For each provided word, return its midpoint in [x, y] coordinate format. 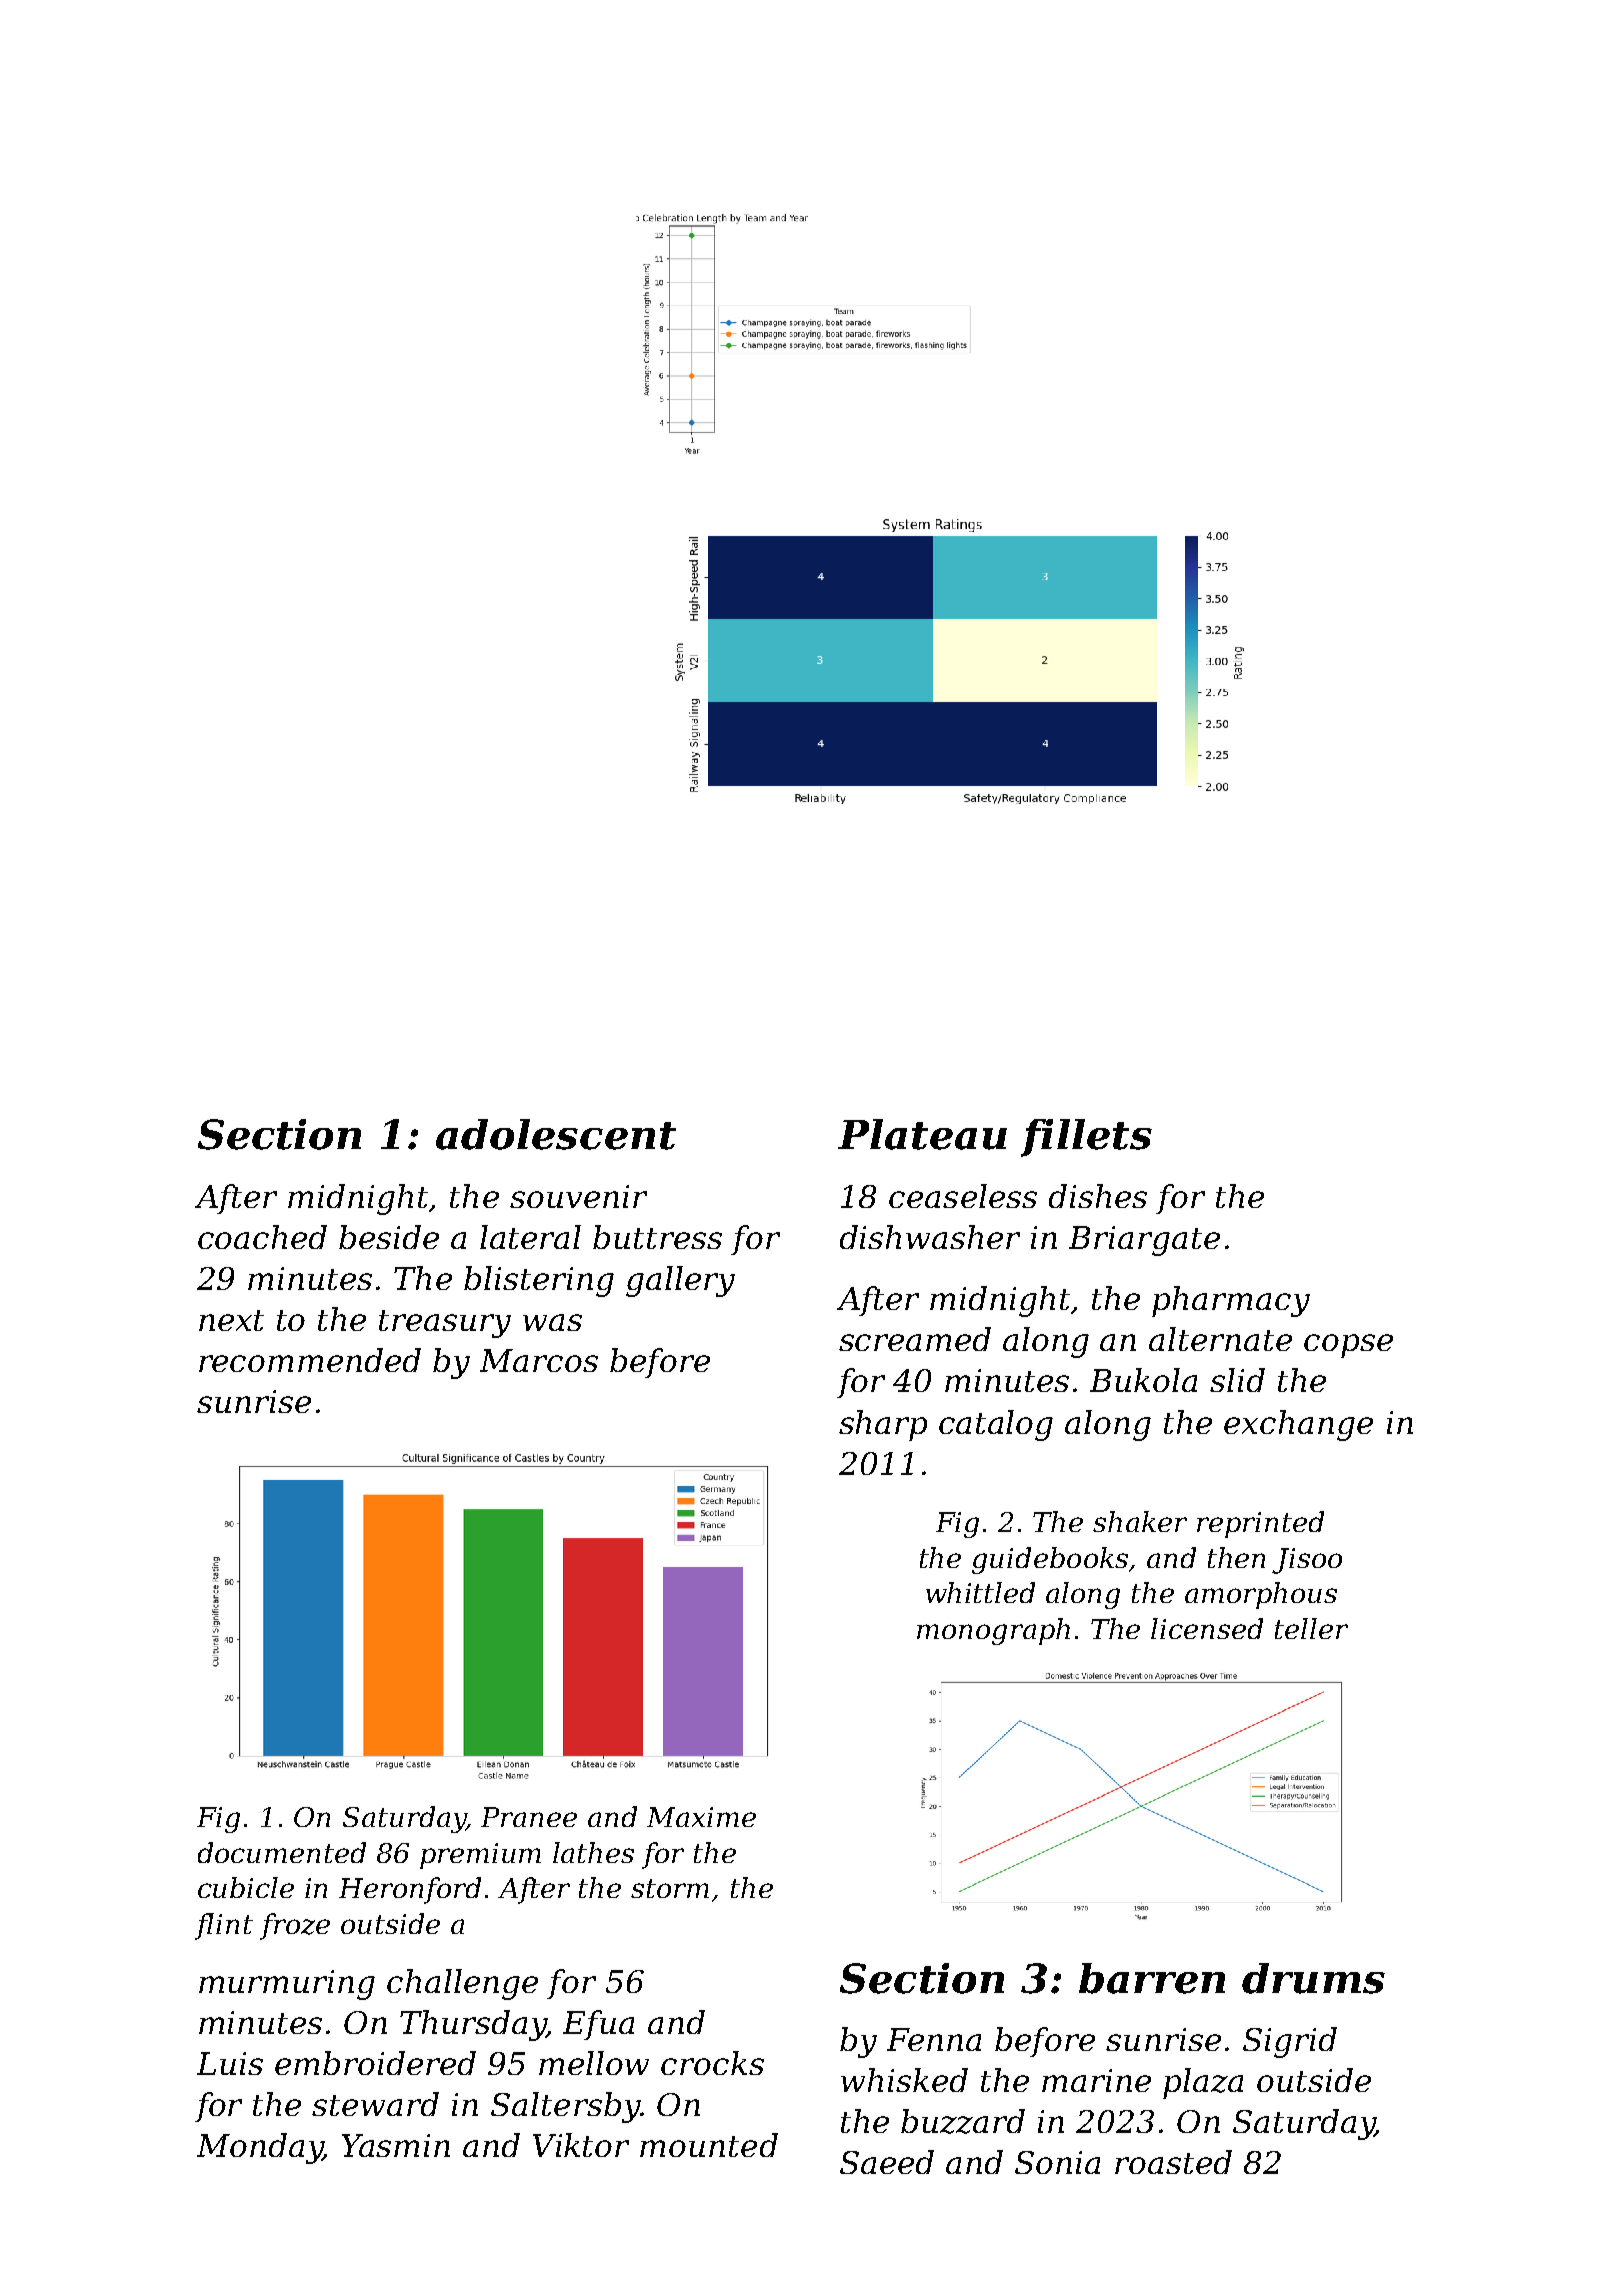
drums [1313, 1978]
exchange [1298, 1425]
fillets [1086, 1138]
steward [375, 2104]
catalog [996, 1425]
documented [282, 1852]
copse [1348, 1346]
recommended [310, 1360]
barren [1152, 1978]
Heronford [410, 1890]
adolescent [556, 1134]
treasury [445, 1324]
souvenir [578, 1196]
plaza [1203, 2083]
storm [670, 1888]
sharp [883, 1425]
